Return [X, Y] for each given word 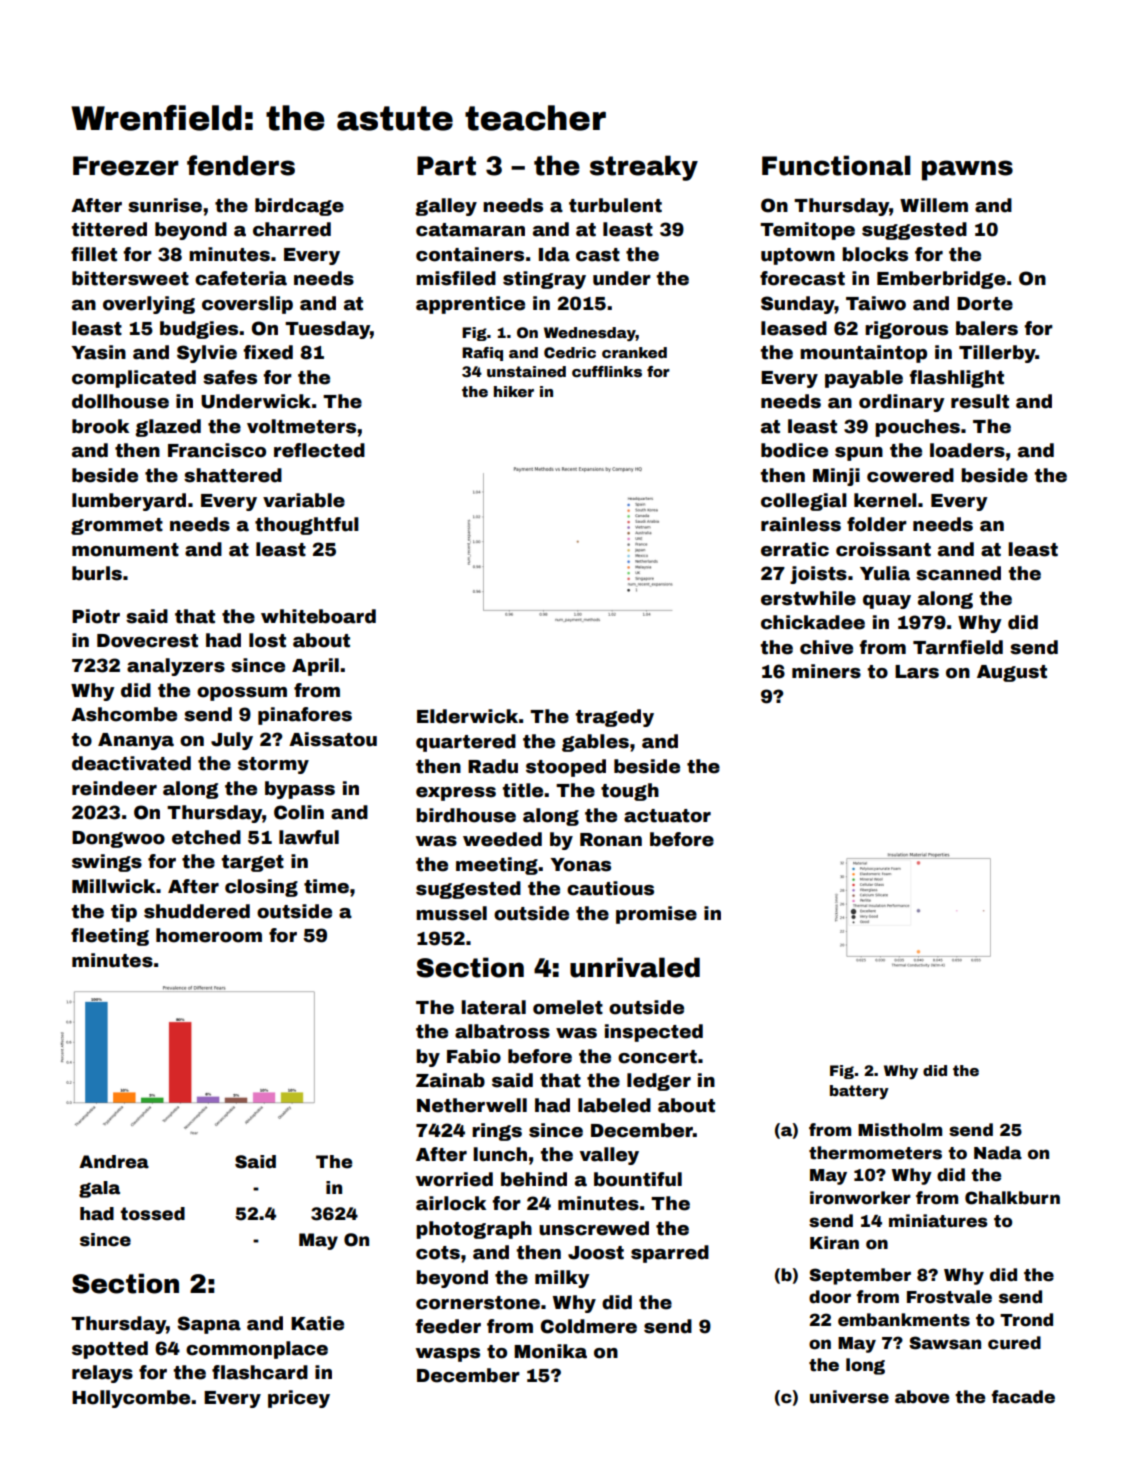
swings [107, 863]
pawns [967, 170]
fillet [94, 254]
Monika [550, 1351]
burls [97, 573]
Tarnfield [958, 647]
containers [470, 254]
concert [657, 1057]
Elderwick [467, 716]
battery [859, 1092]
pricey [299, 1399]
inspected [654, 1033]
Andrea [114, 1162]
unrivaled [635, 967]
